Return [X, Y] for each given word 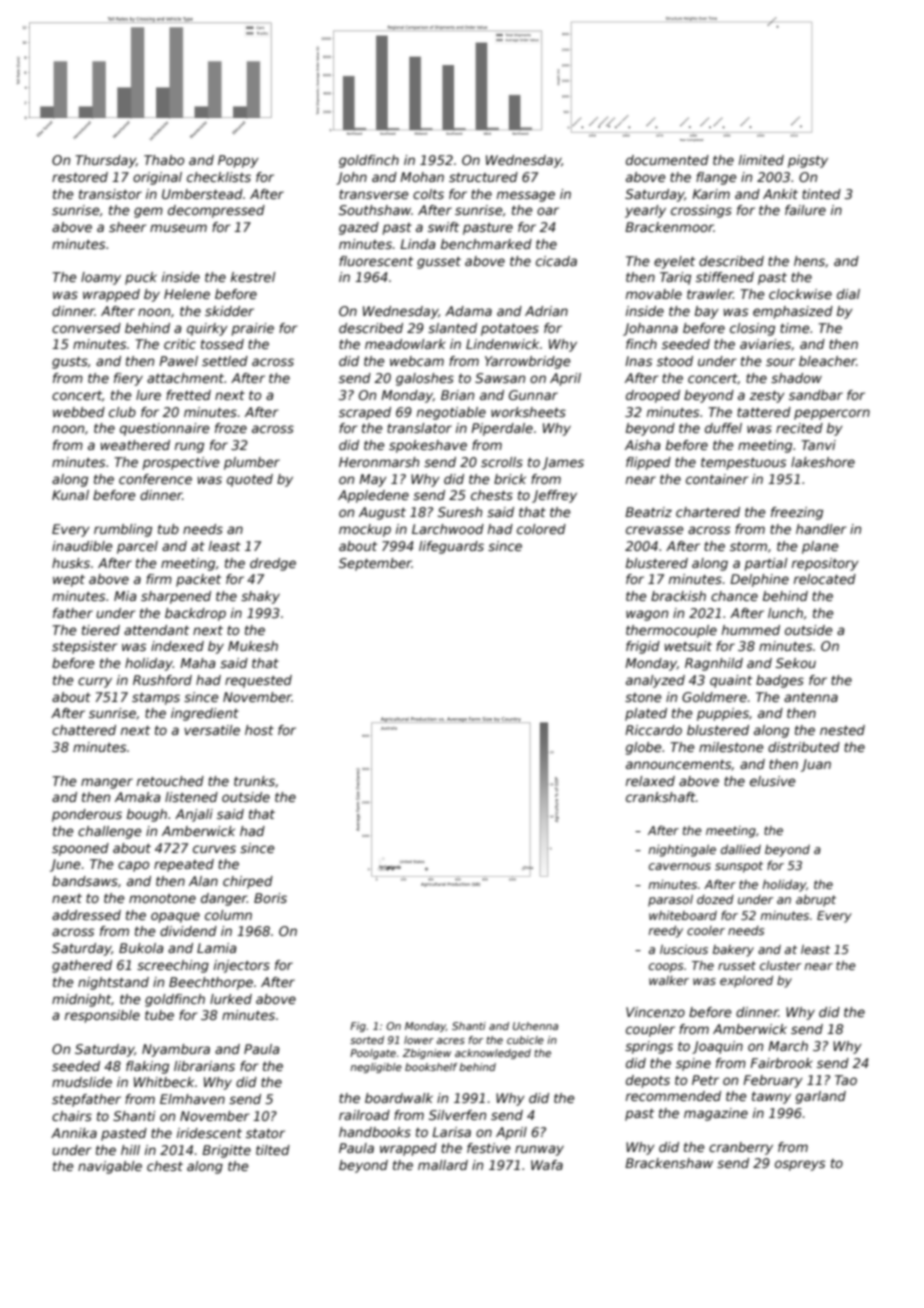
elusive [773, 781]
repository [825, 564]
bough [147, 815]
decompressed [216, 211]
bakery [733, 951]
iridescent [209, 1133]
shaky [260, 597]
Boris [270, 898]
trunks [254, 781]
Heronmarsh [379, 462]
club [122, 412]
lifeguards [451, 547]
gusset [439, 262]
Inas [638, 361]
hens [809, 261]
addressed [86, 915]
